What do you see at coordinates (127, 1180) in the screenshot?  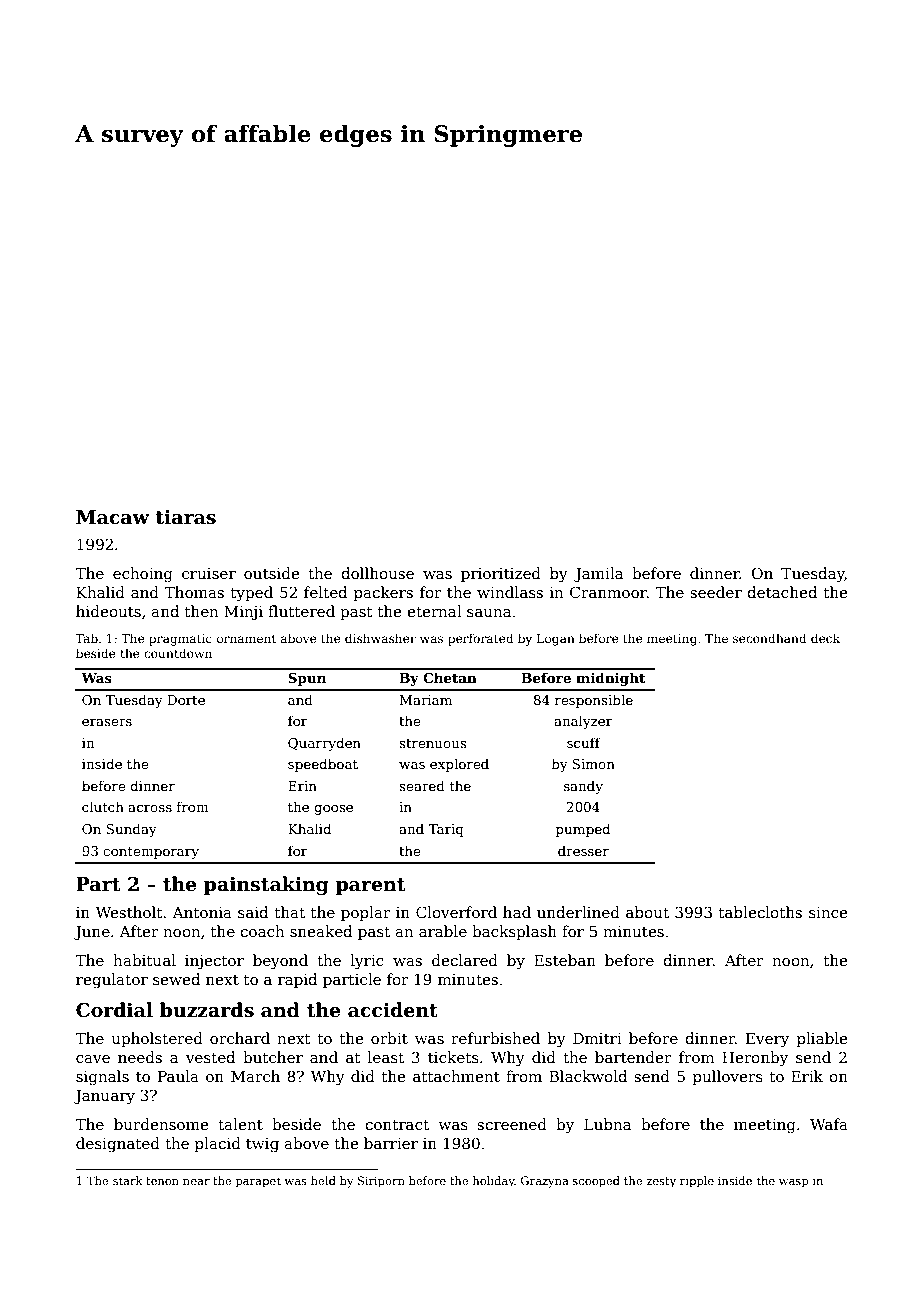 I see `stark` at bounding box center [127, 1180].
